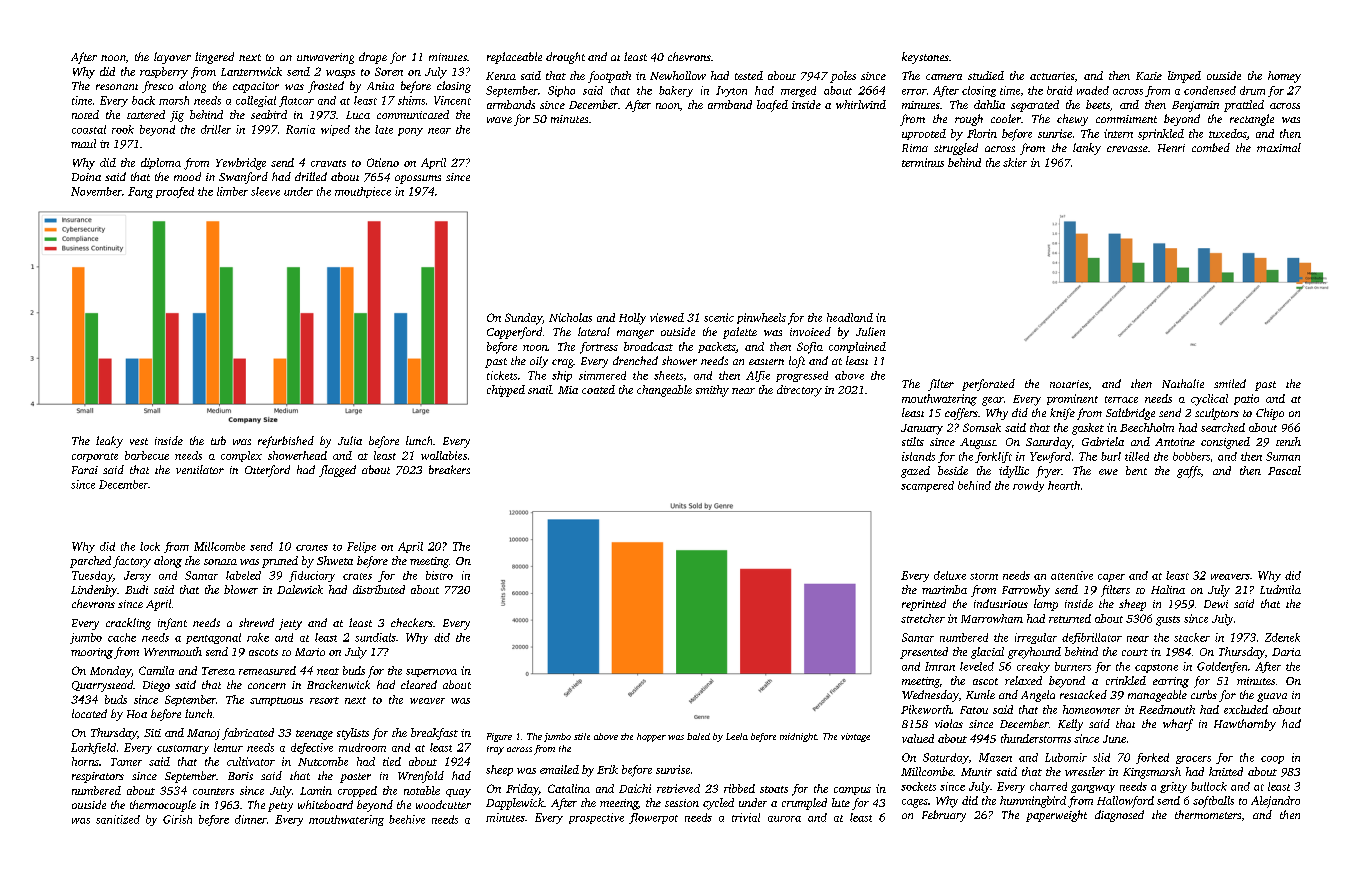  What do you see at coordinates (1119, 816) in the page?
I see `diagnosed` at bounding box center [1119, 816].
